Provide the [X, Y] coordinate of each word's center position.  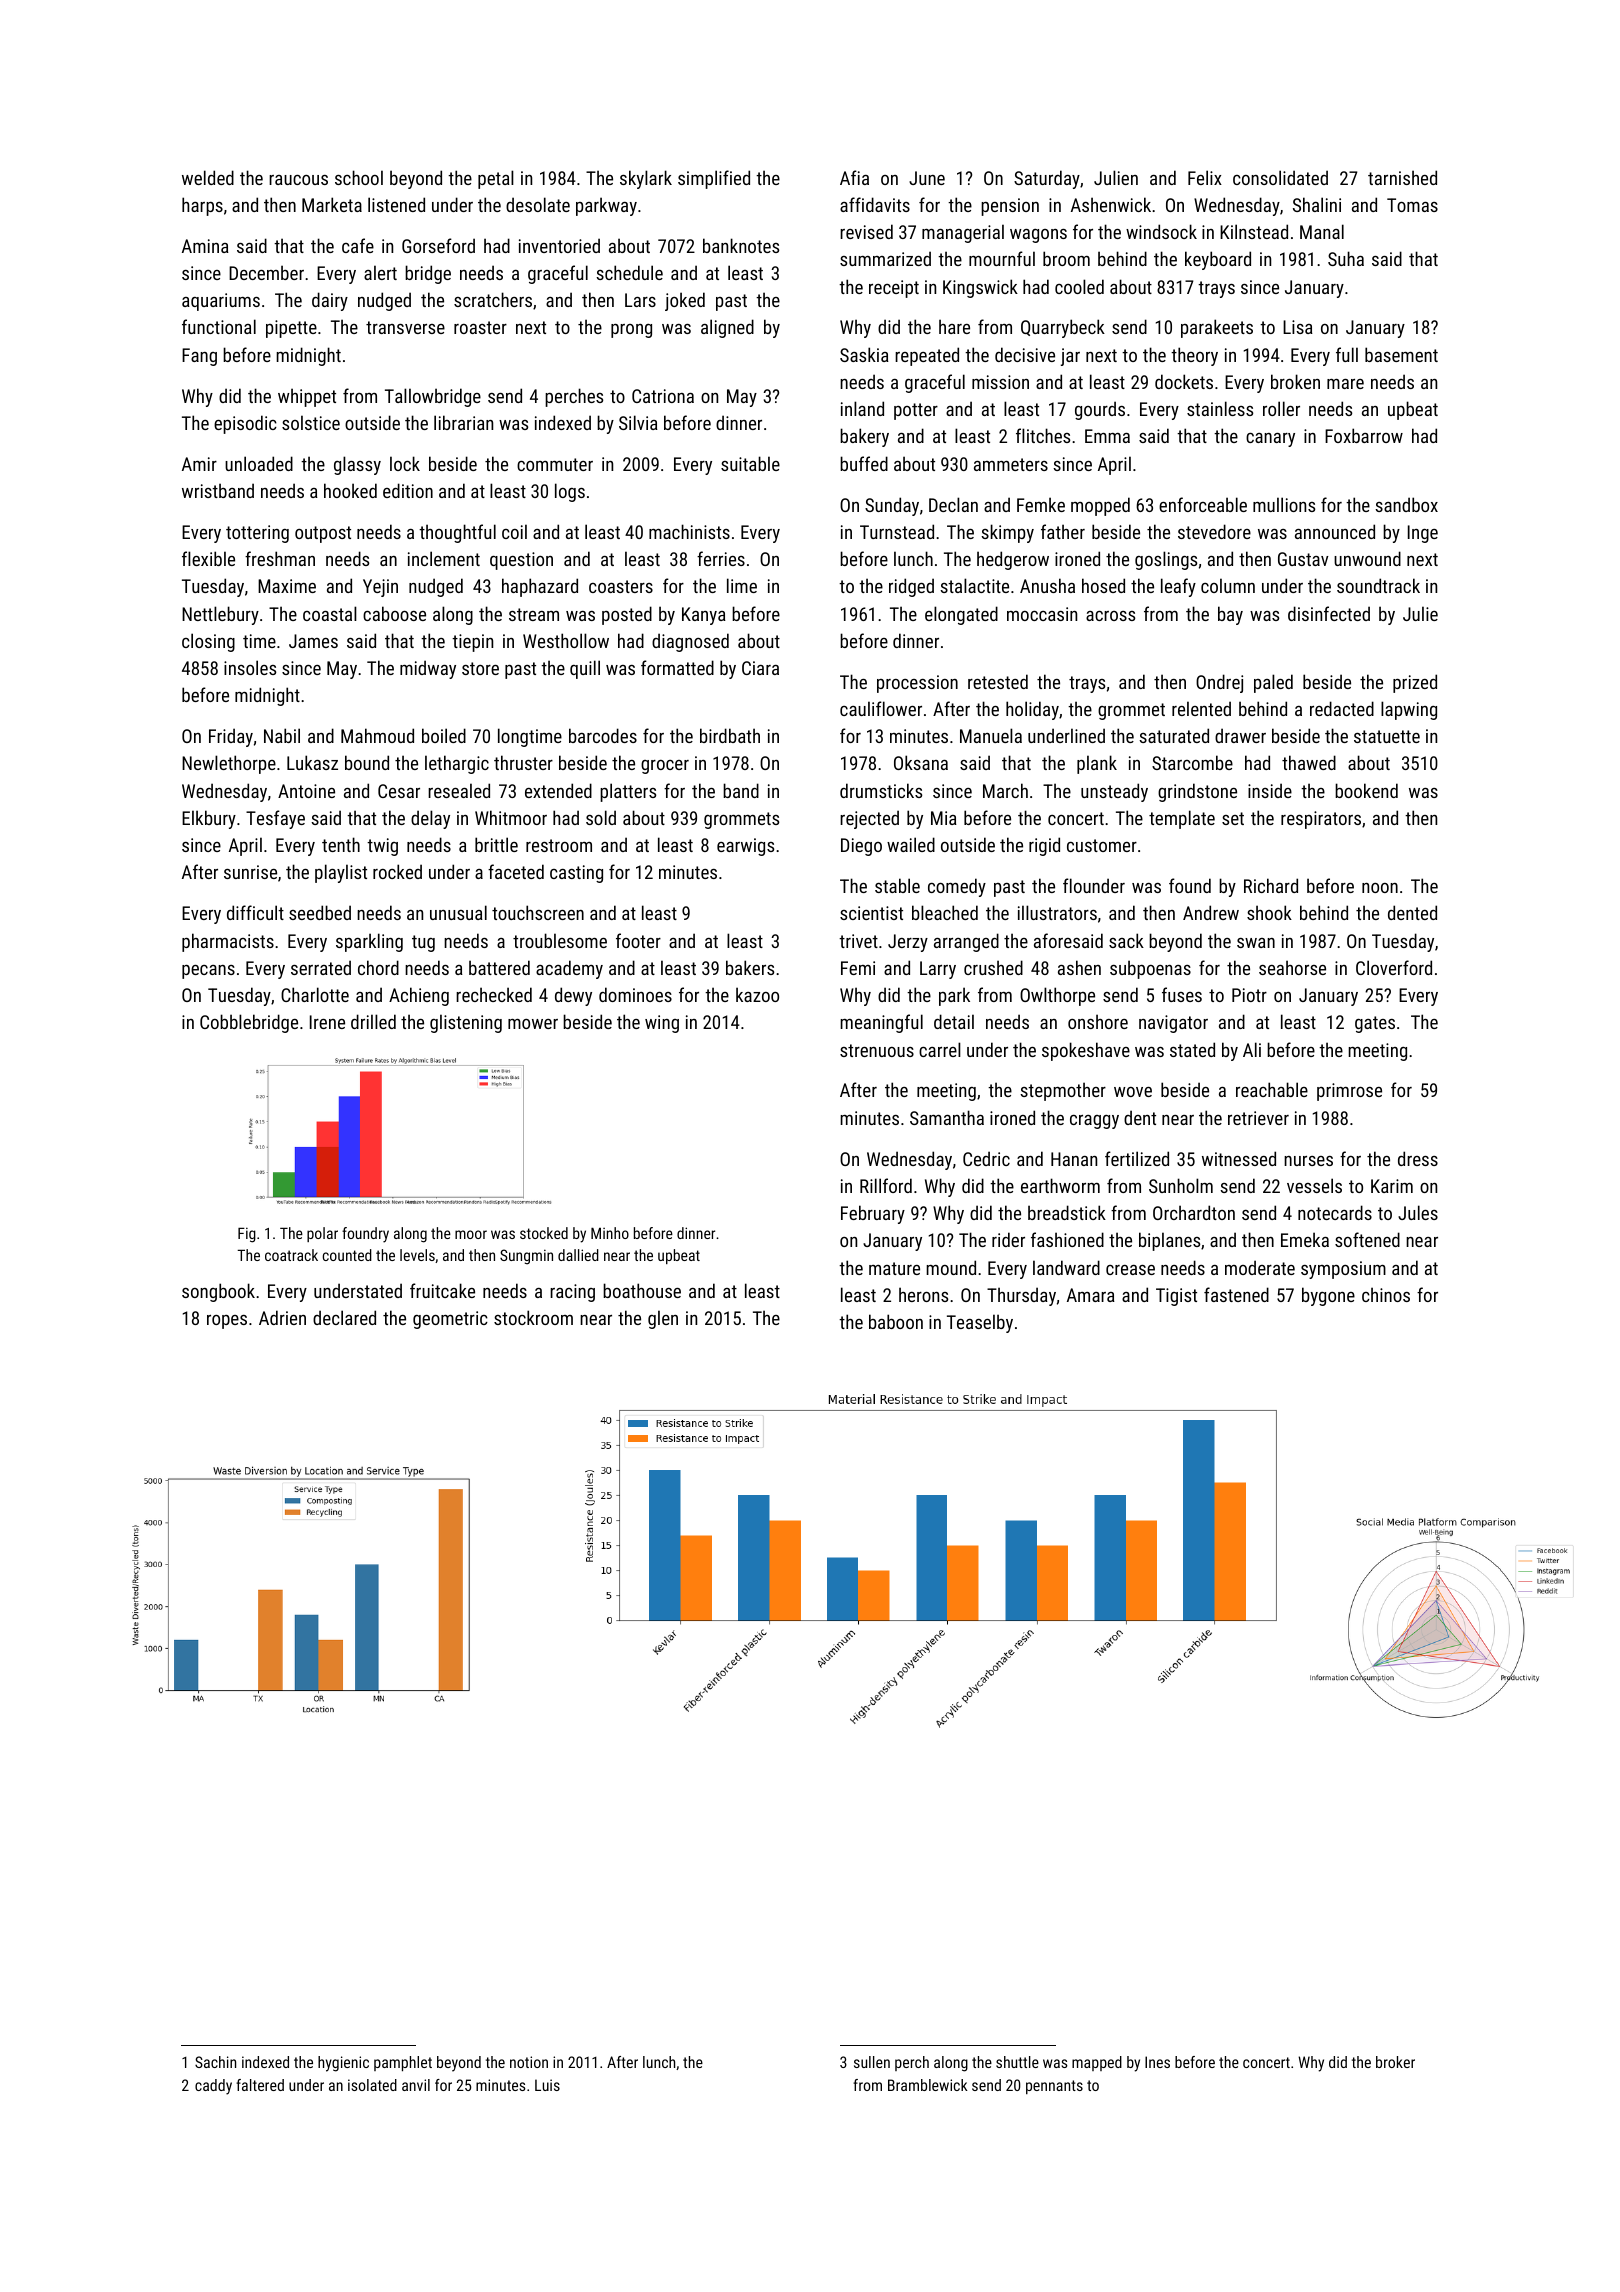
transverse [405, 327]
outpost [323, 534]
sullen [872, 2062]
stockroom [533, 1317]
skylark [646, 179]
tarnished [1402, 177]
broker [1395, 2062]
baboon [896, 1321]
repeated [927, 356]
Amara [1091, 1295]
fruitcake [442, 1290]
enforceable [1203, 504]
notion [529, 2062]
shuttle [1017, 2062]
